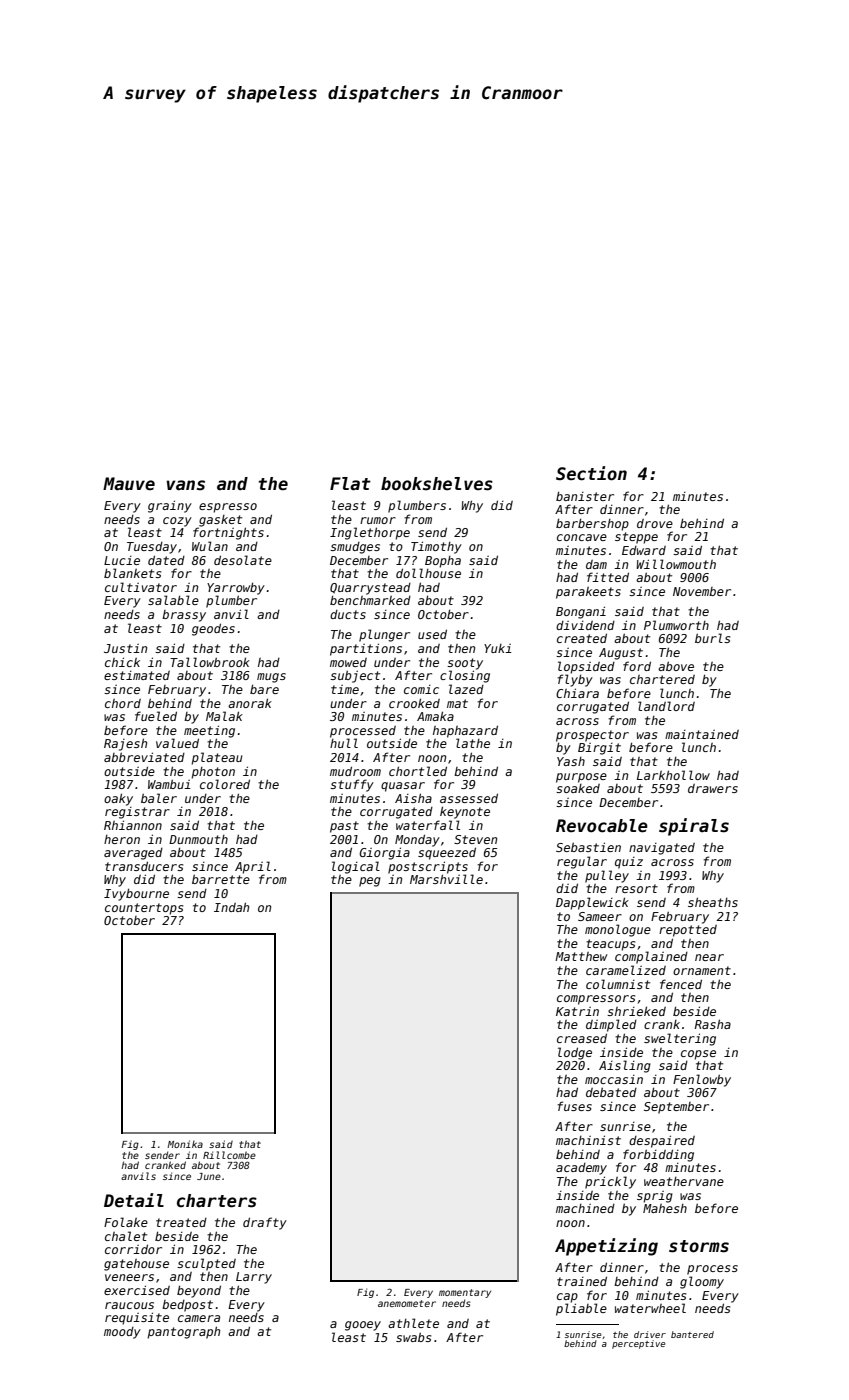  What do you see at coordinates (636, 888) in the page?
I see `resort` at bounding box center [636, 888].
